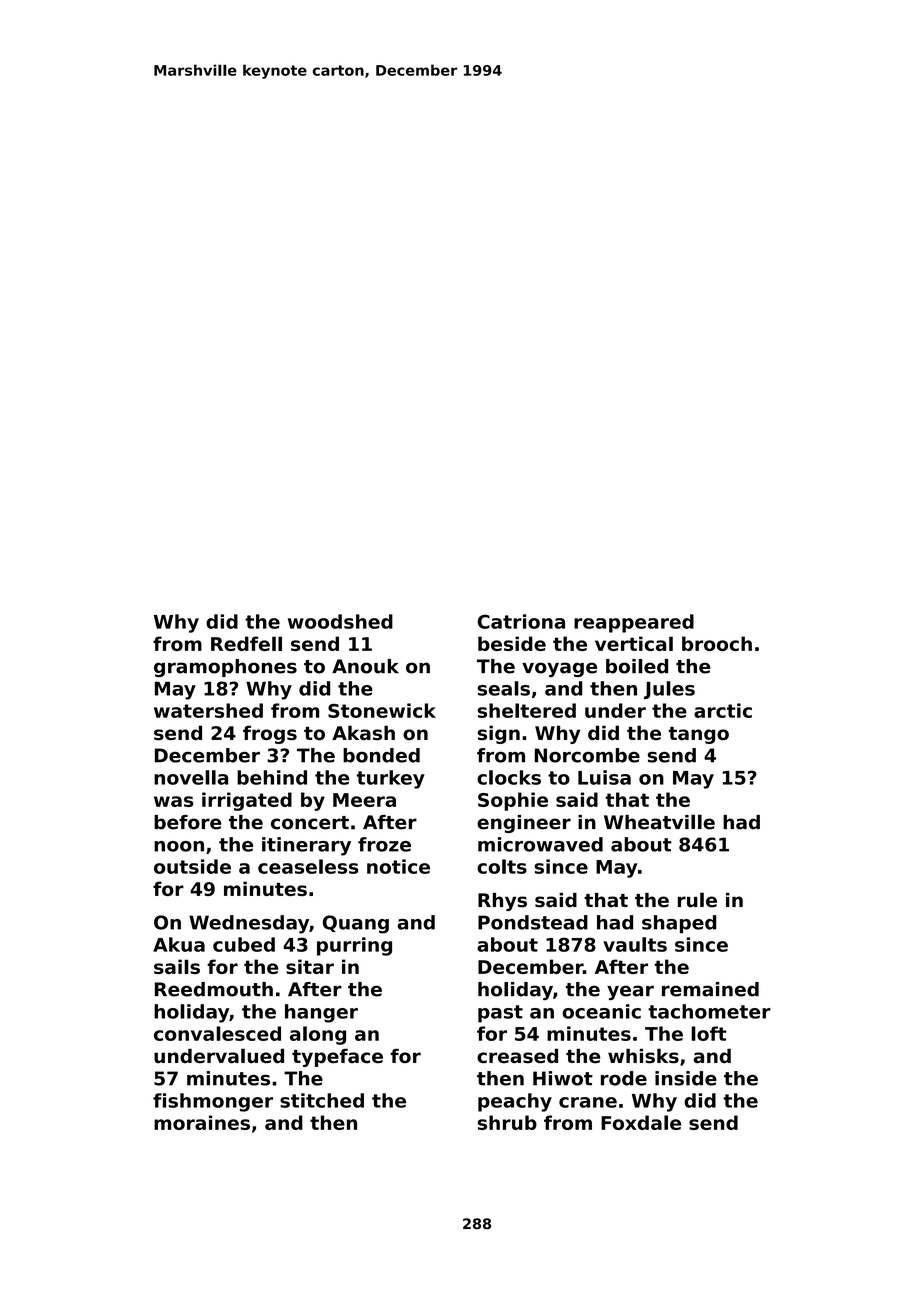  I want to click on Redfell, so click(246, 643).
